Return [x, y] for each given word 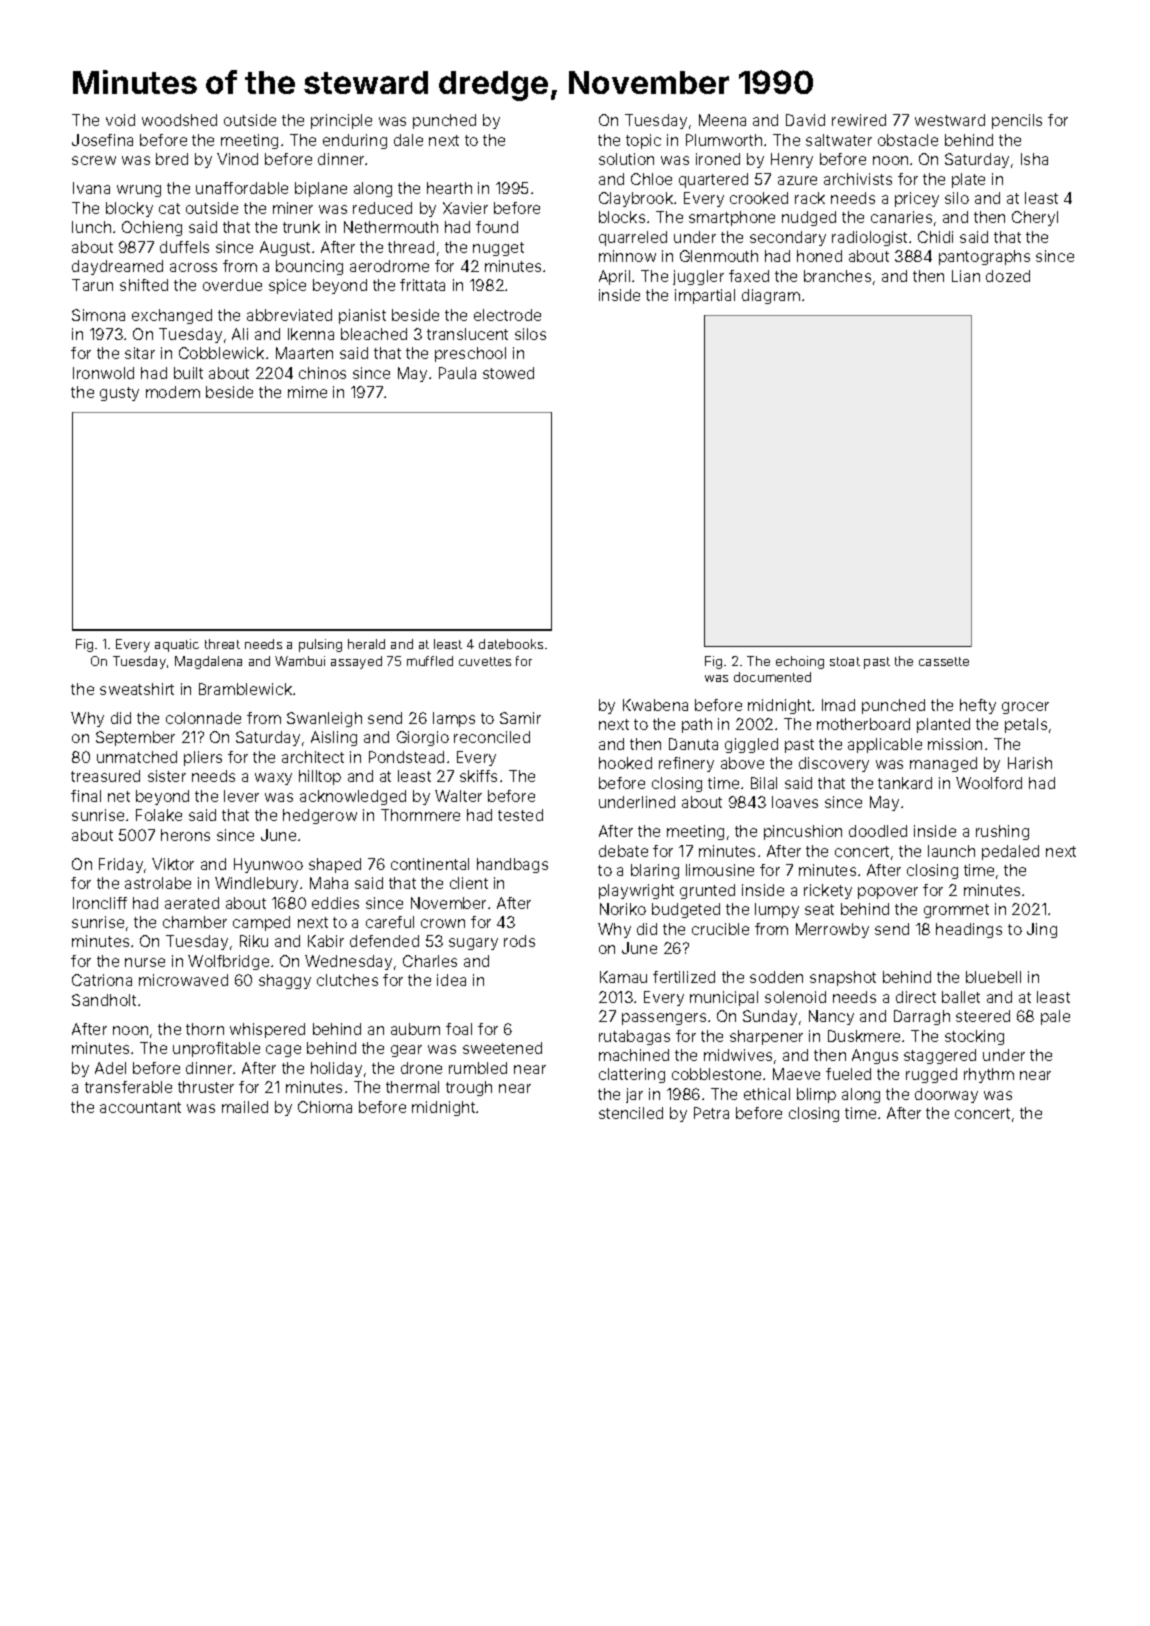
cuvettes [485, 661]
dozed [1008, 276]
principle [341, 121]
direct [916, 997]
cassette [944, 661]
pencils [1017, 121]
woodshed [179, 120]
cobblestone [716, 1074]
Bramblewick [245, 689]
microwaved [183, 980]
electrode [507, 315]
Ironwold [103, 373]
